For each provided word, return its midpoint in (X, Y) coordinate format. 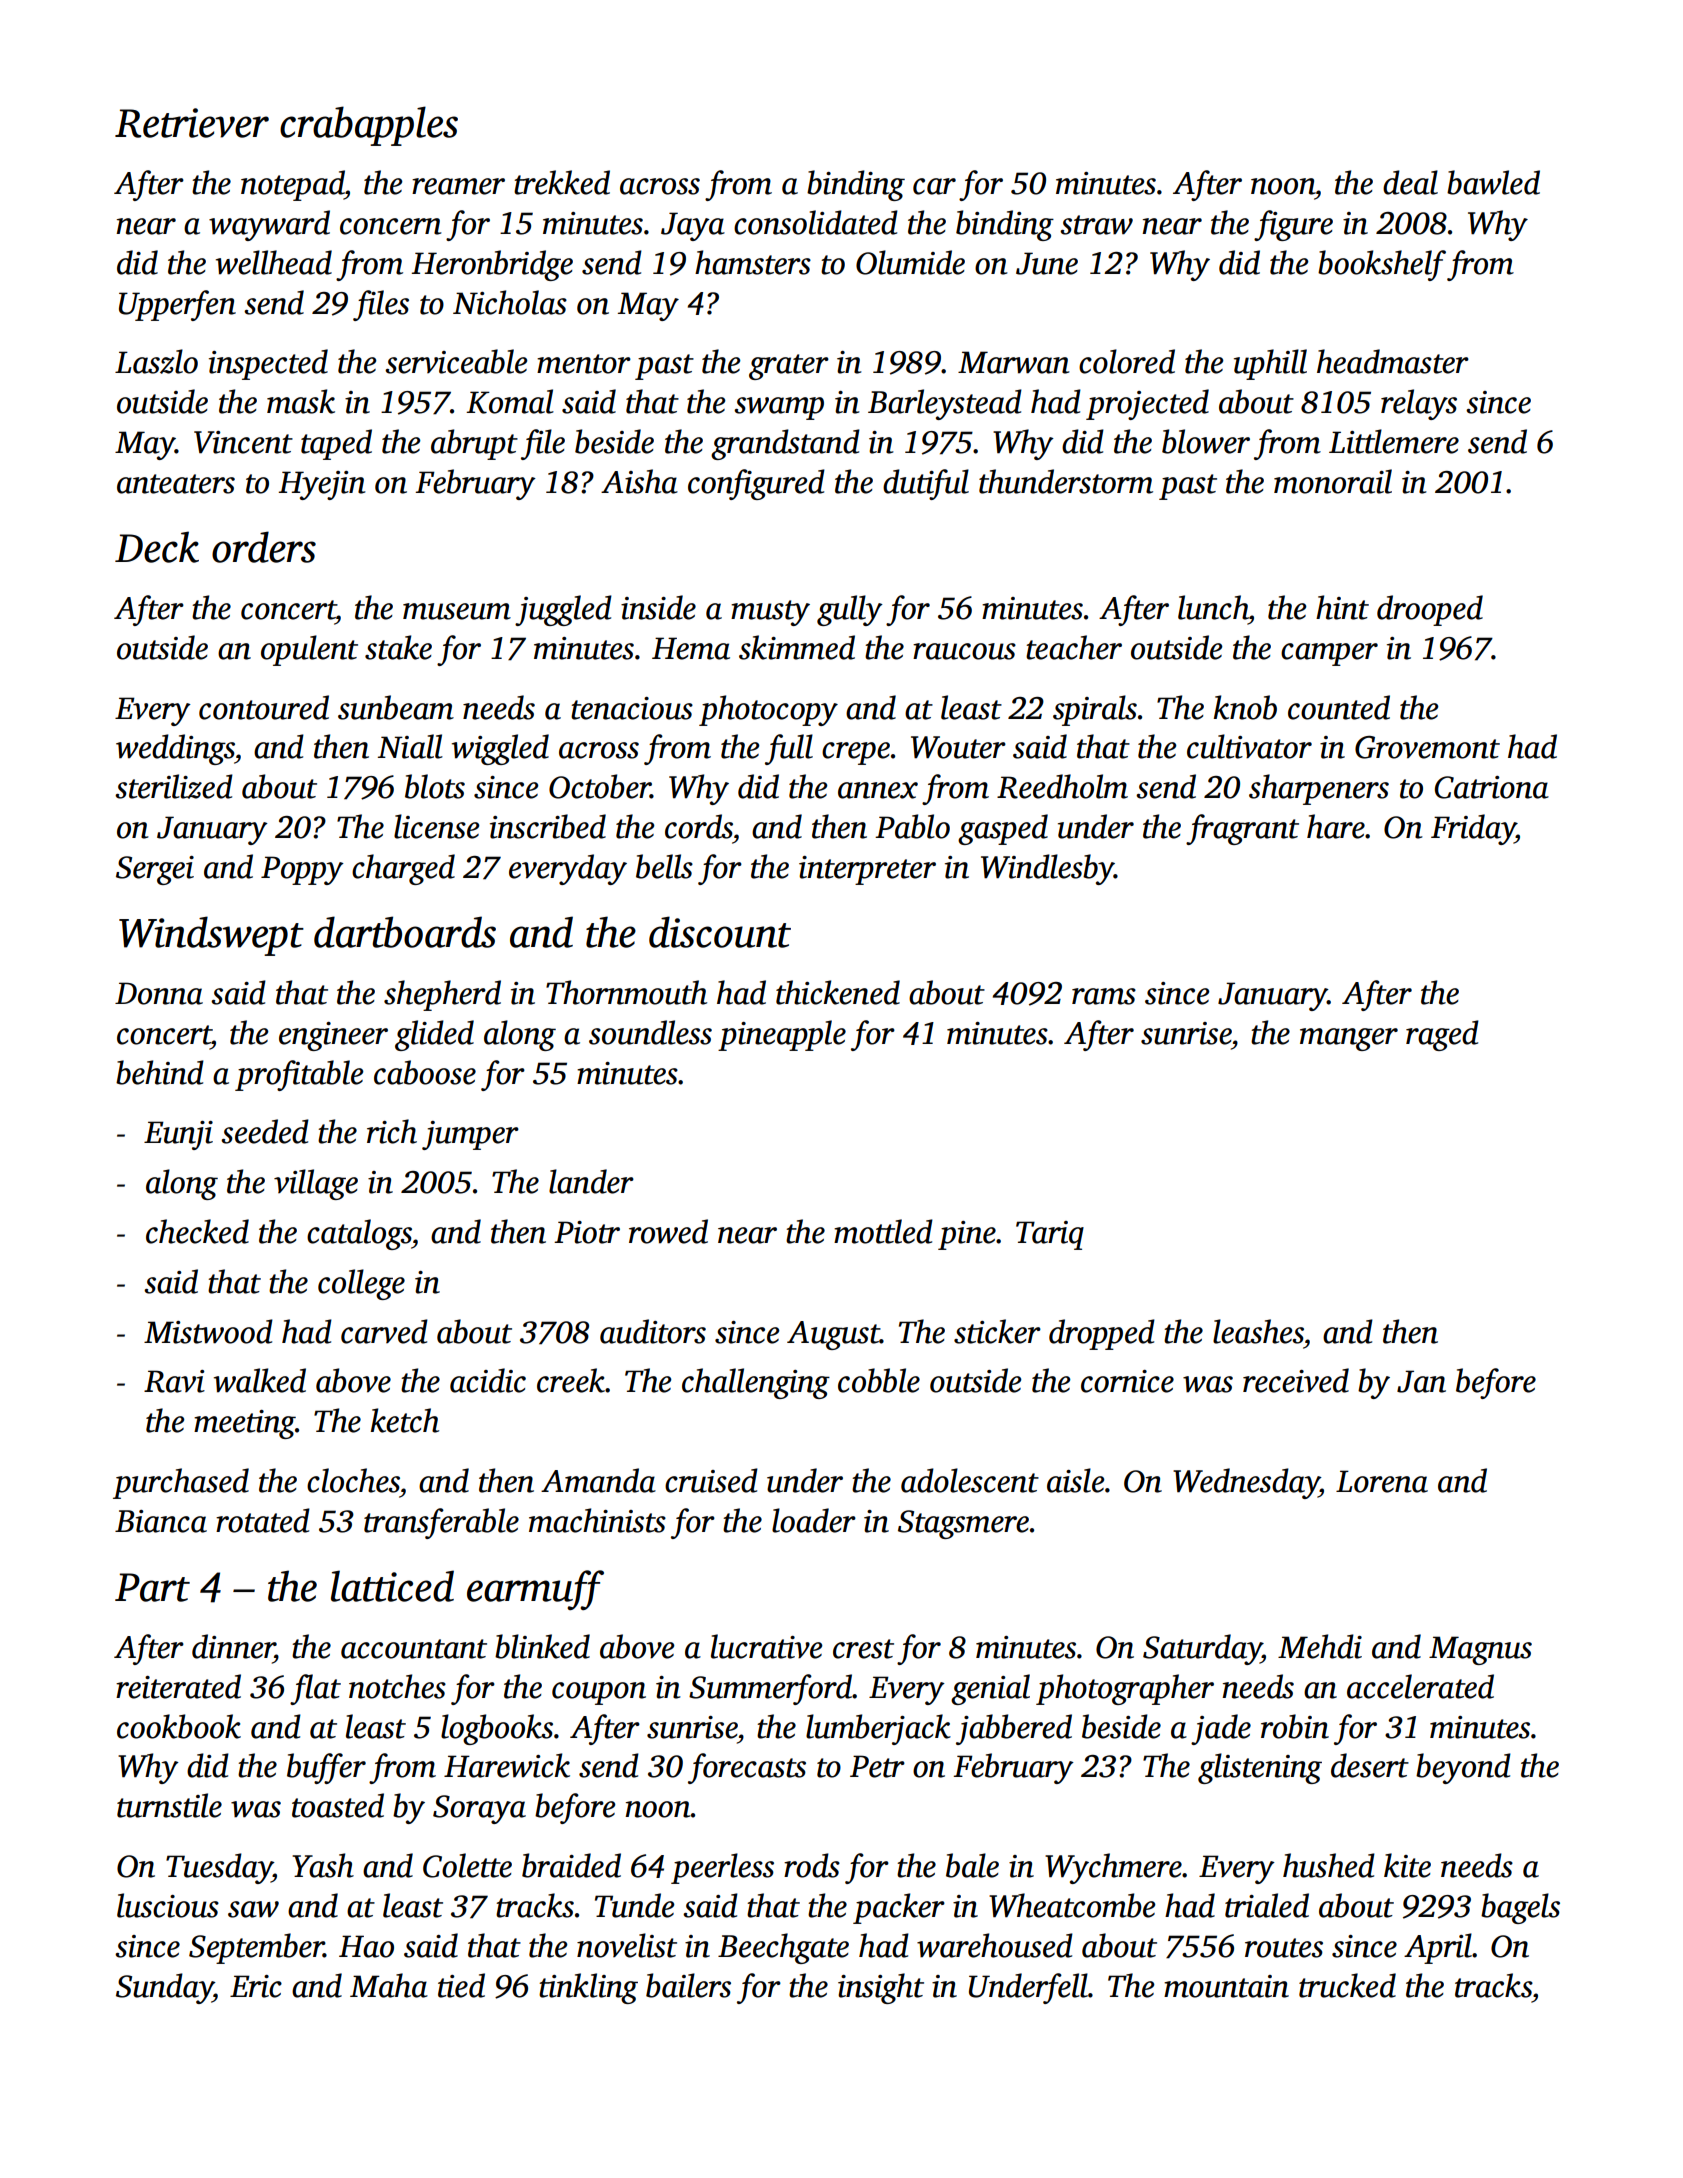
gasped (1003, 829)
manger (1349, 1039)
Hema (691, 648)
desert (1370, 1765)
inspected (268, 364)
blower (1206, 441)
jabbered (1014, 1729)
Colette (467, 1865)
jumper (470, 1135)
